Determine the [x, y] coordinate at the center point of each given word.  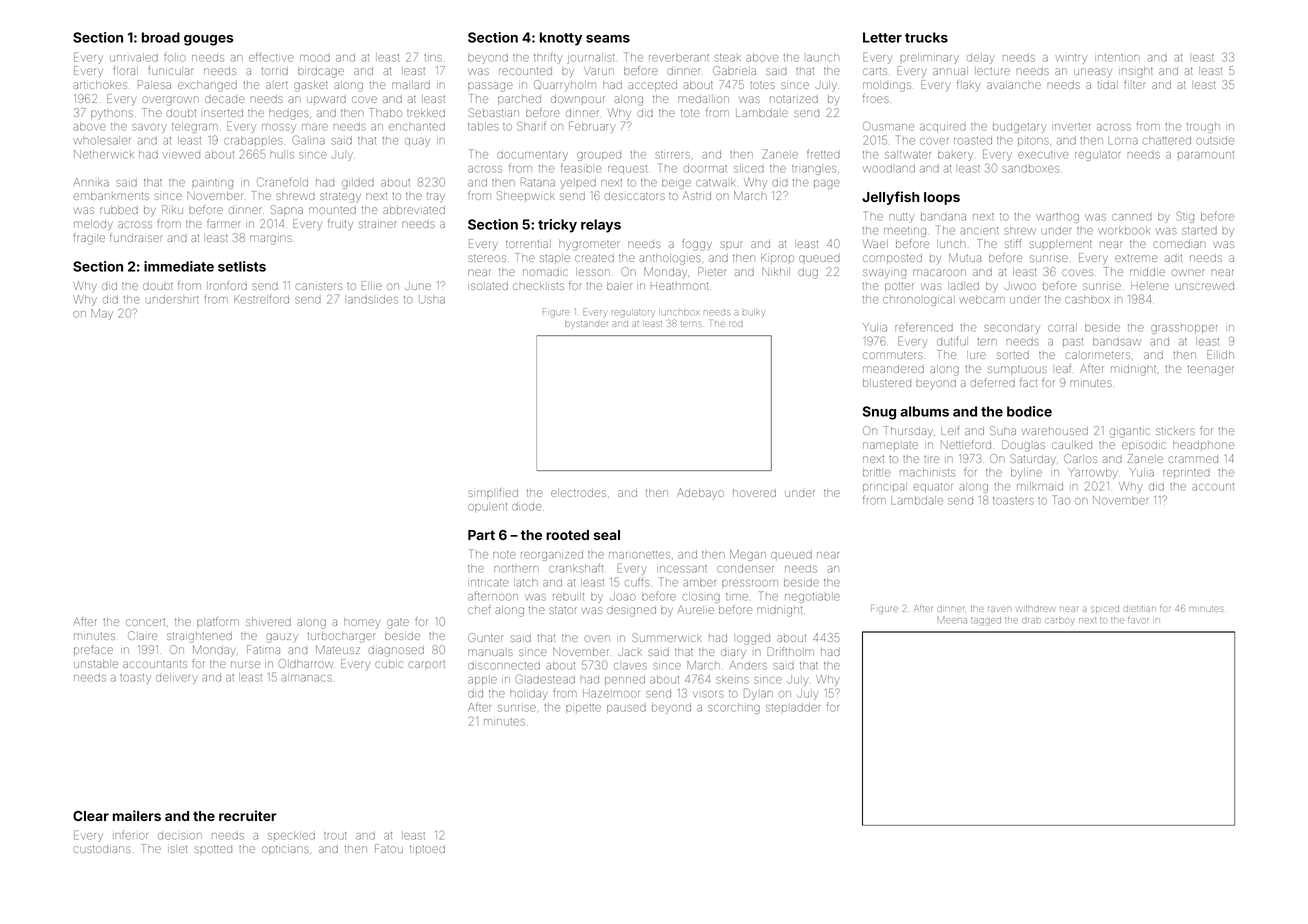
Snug [879, 413]
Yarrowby [1093, 473]
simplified [493, 493]
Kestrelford [261, 299]
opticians [285, 850]
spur [732, 245]
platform [218, 622]
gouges [208, 40]
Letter [882, 37]
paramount [1206, 155]
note [504, 555]
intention [1117, 58]
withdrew [1036, 609]
